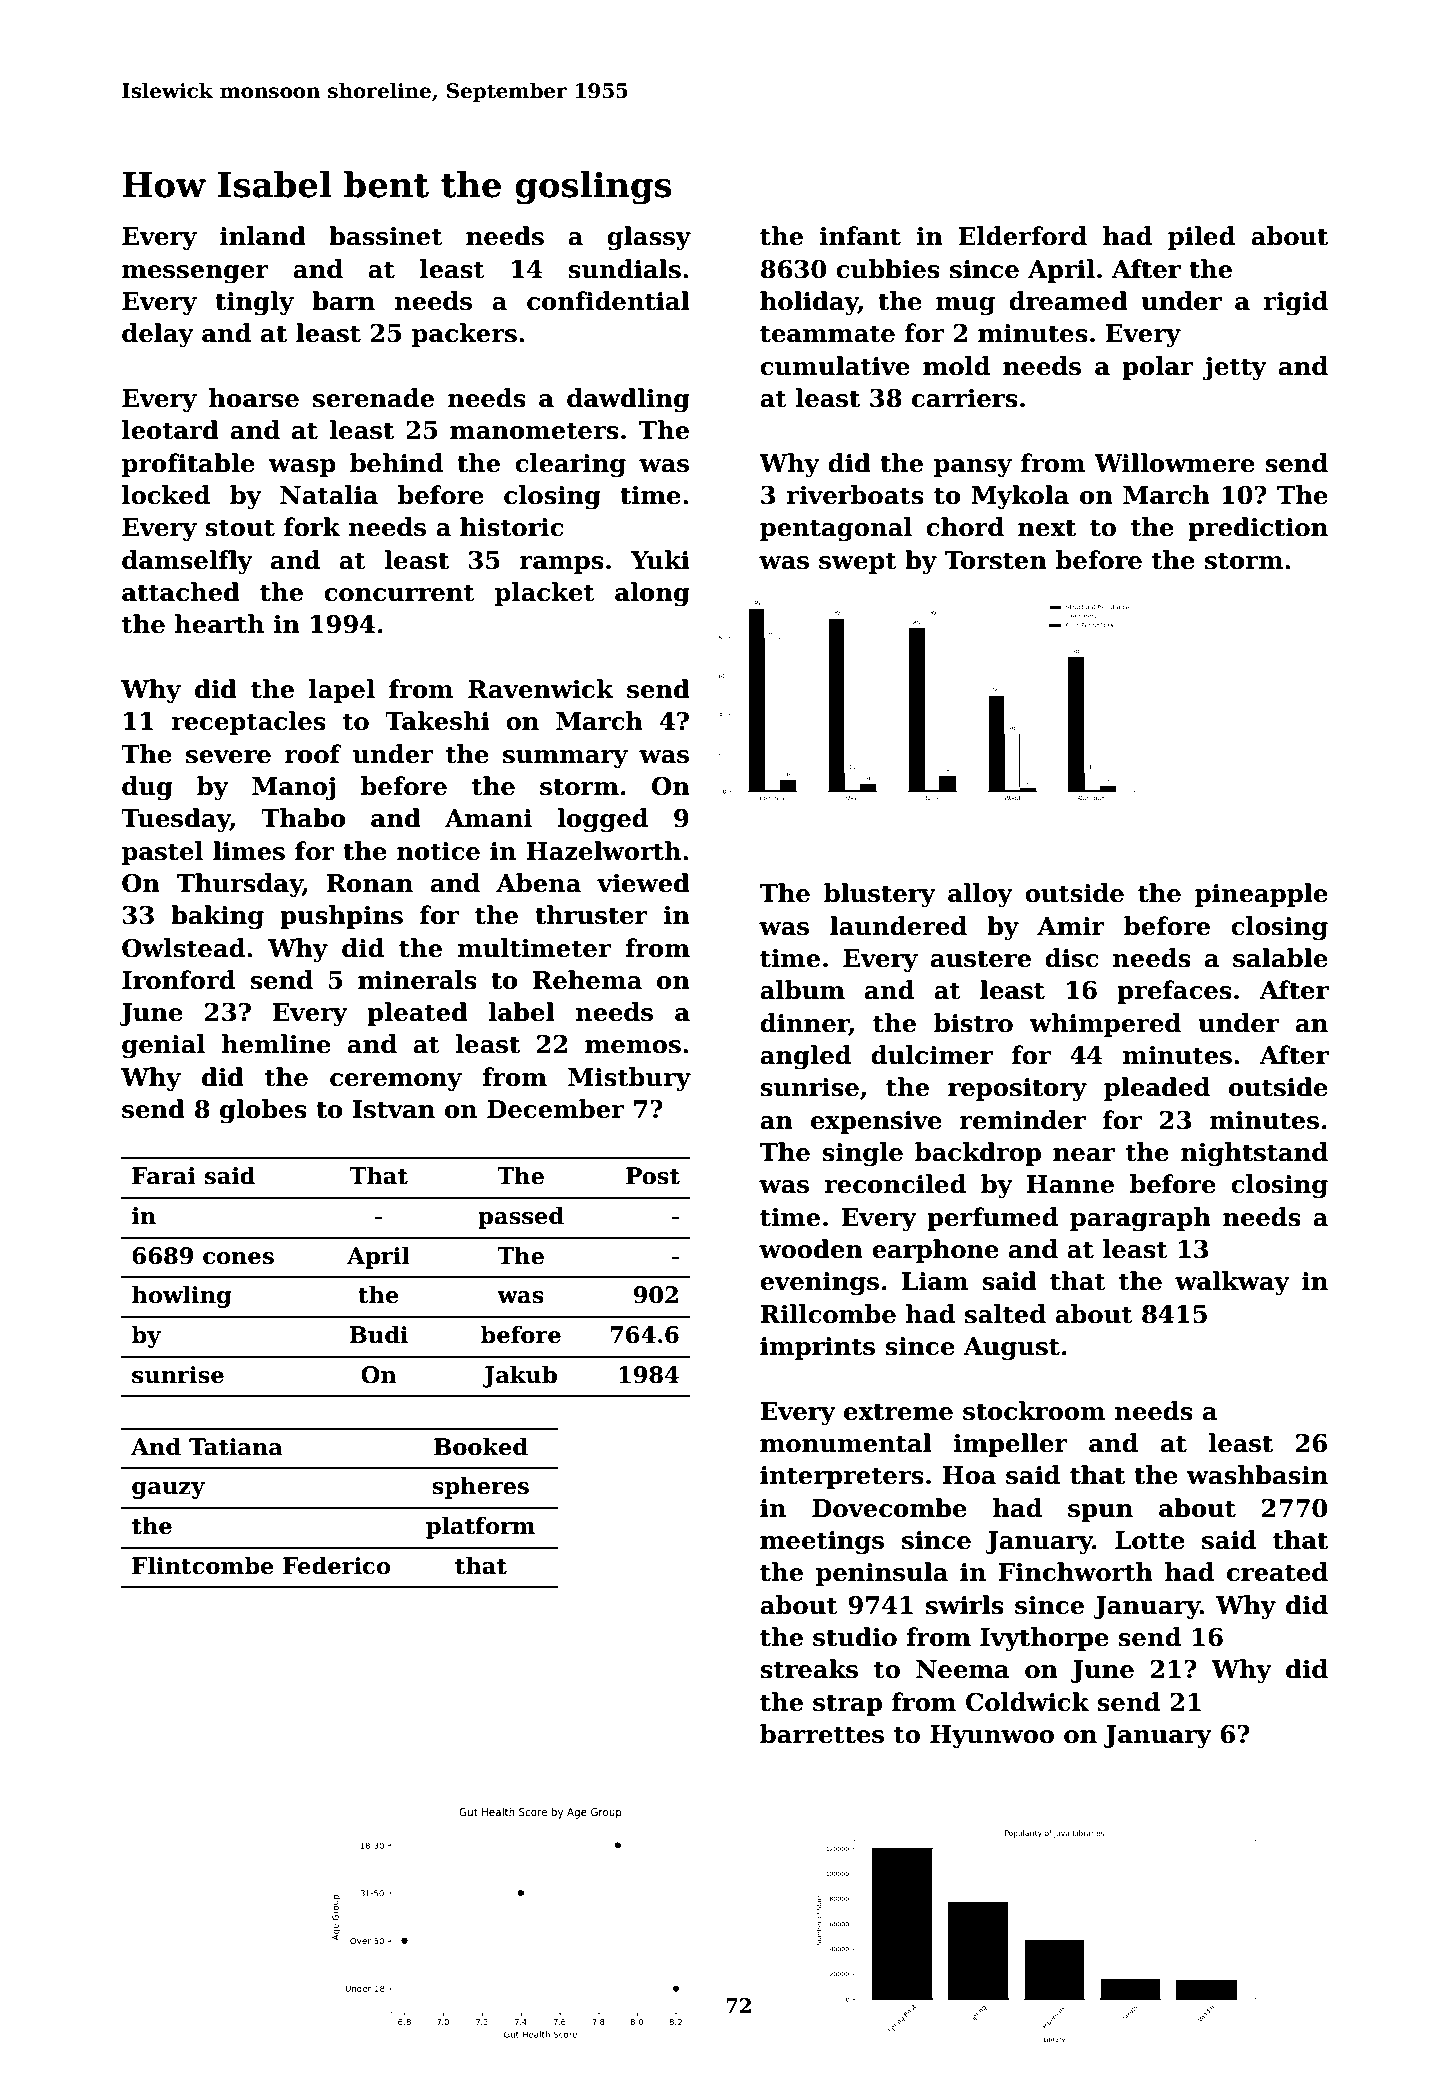 This screenshot has height=2100, width=1450. I want to click on cones, so click(238, 1258).
